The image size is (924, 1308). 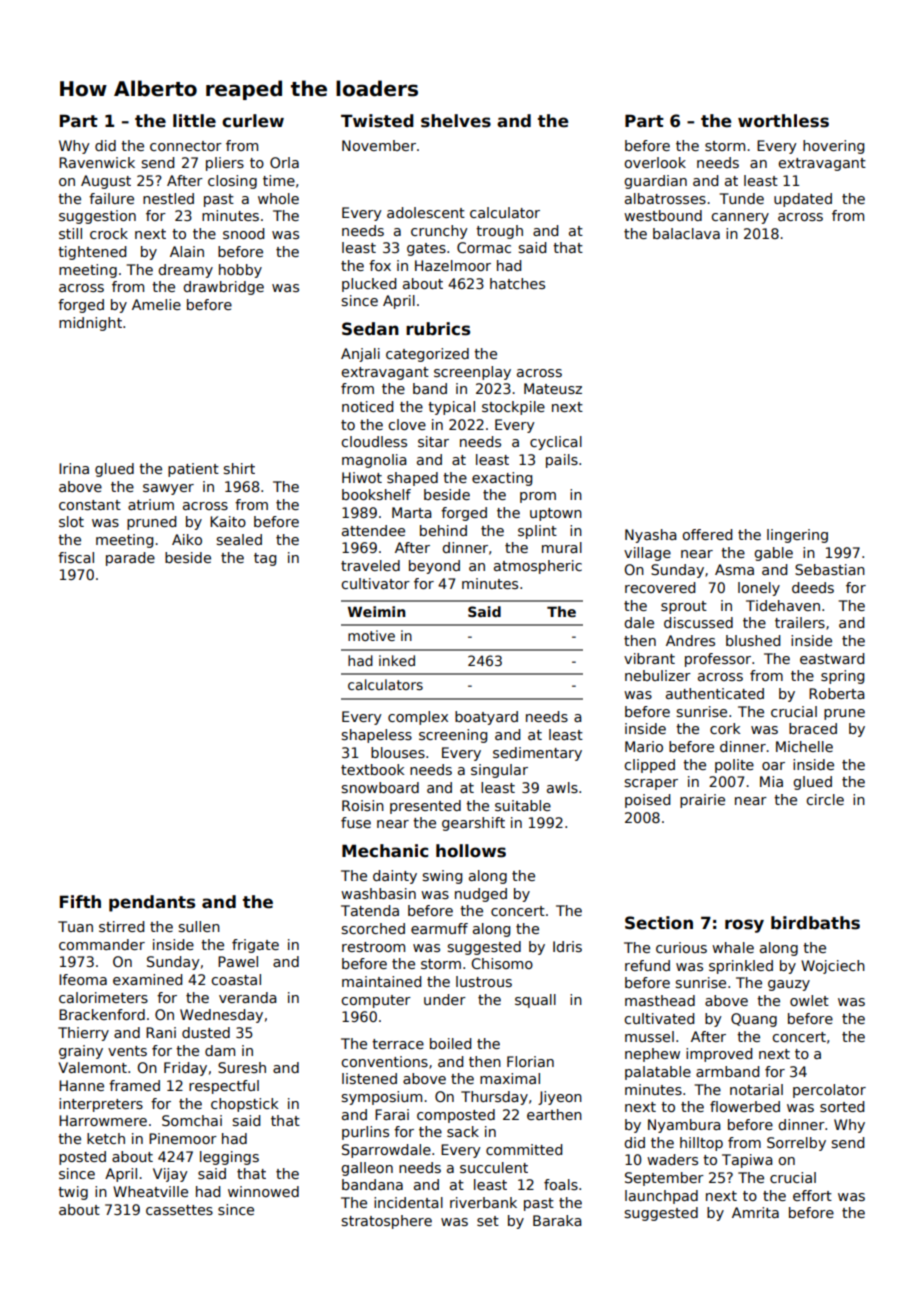 I want to click on Nyasha, so click(x=651, y=536).
